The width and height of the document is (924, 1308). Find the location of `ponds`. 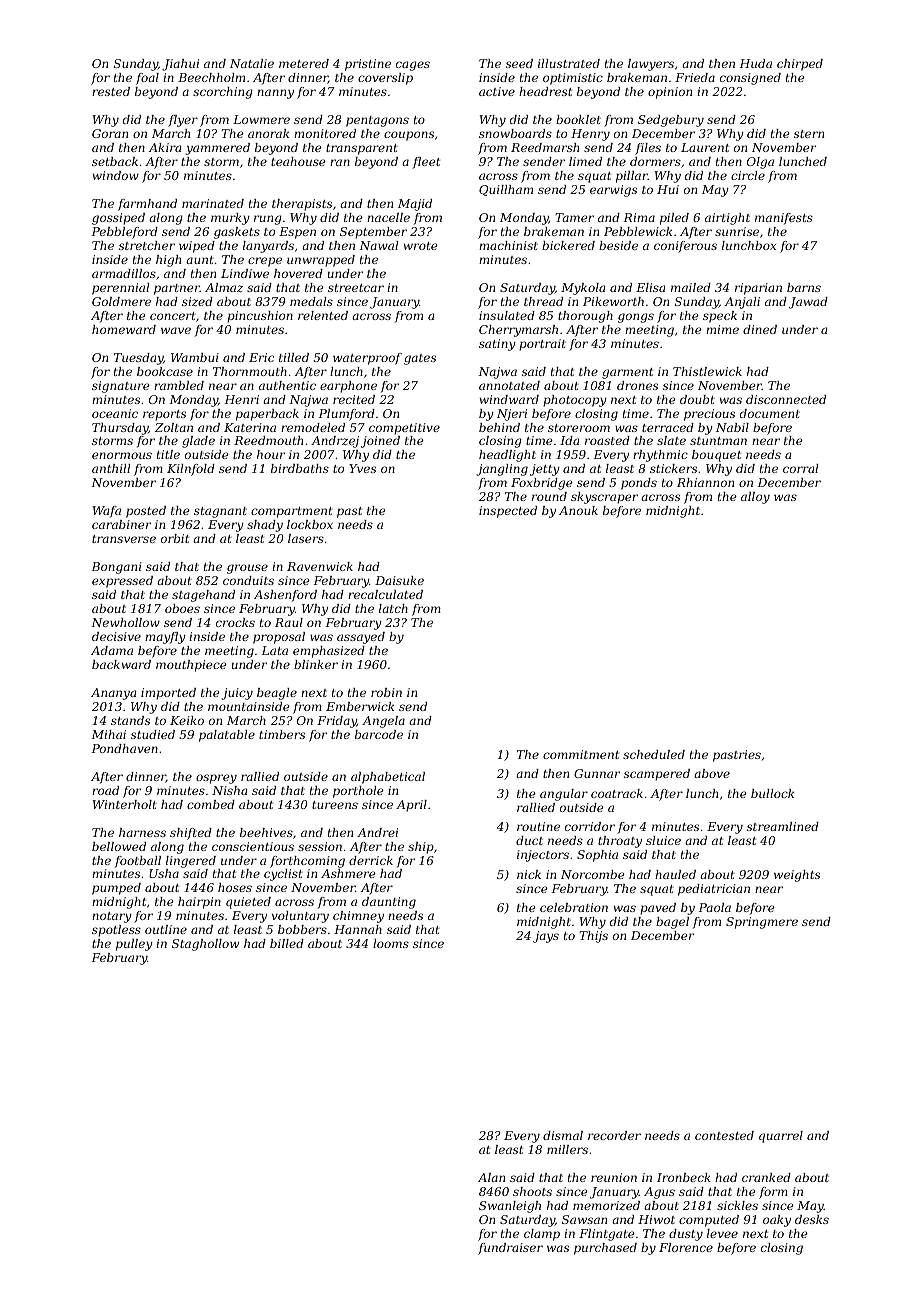

ponds is located at coordinates (639, 484).
